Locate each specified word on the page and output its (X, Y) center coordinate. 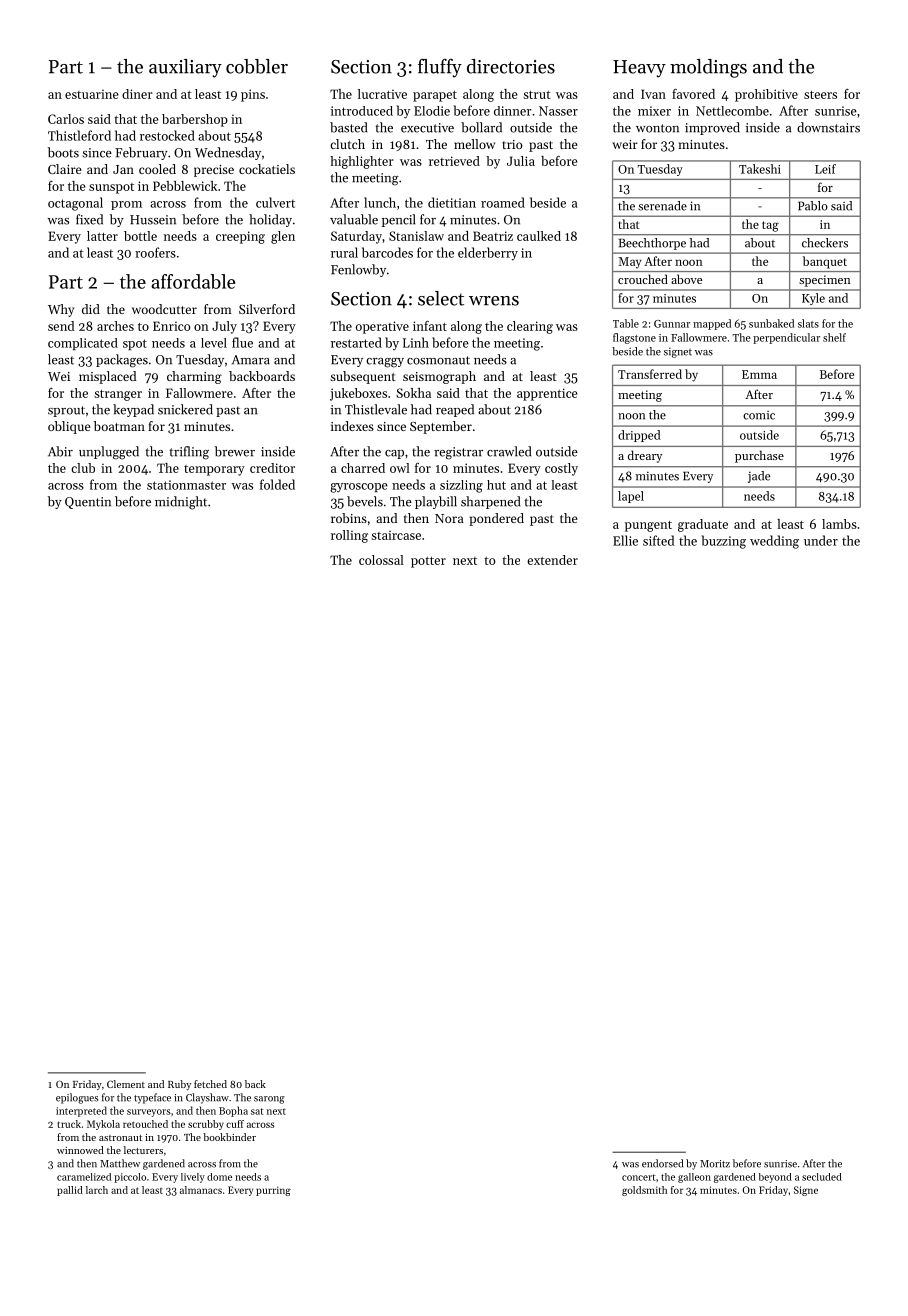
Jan (123, 169)
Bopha (233, 1111)
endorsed (662, 1163)
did (91, 309)
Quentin (88, 503)
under (821, 540)
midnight (181, 503)
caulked (539, 236)
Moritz (715, 1164)
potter (428, 562)
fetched (210, 1084)
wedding (774, 542)
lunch (380, 202)
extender (552, 560)
